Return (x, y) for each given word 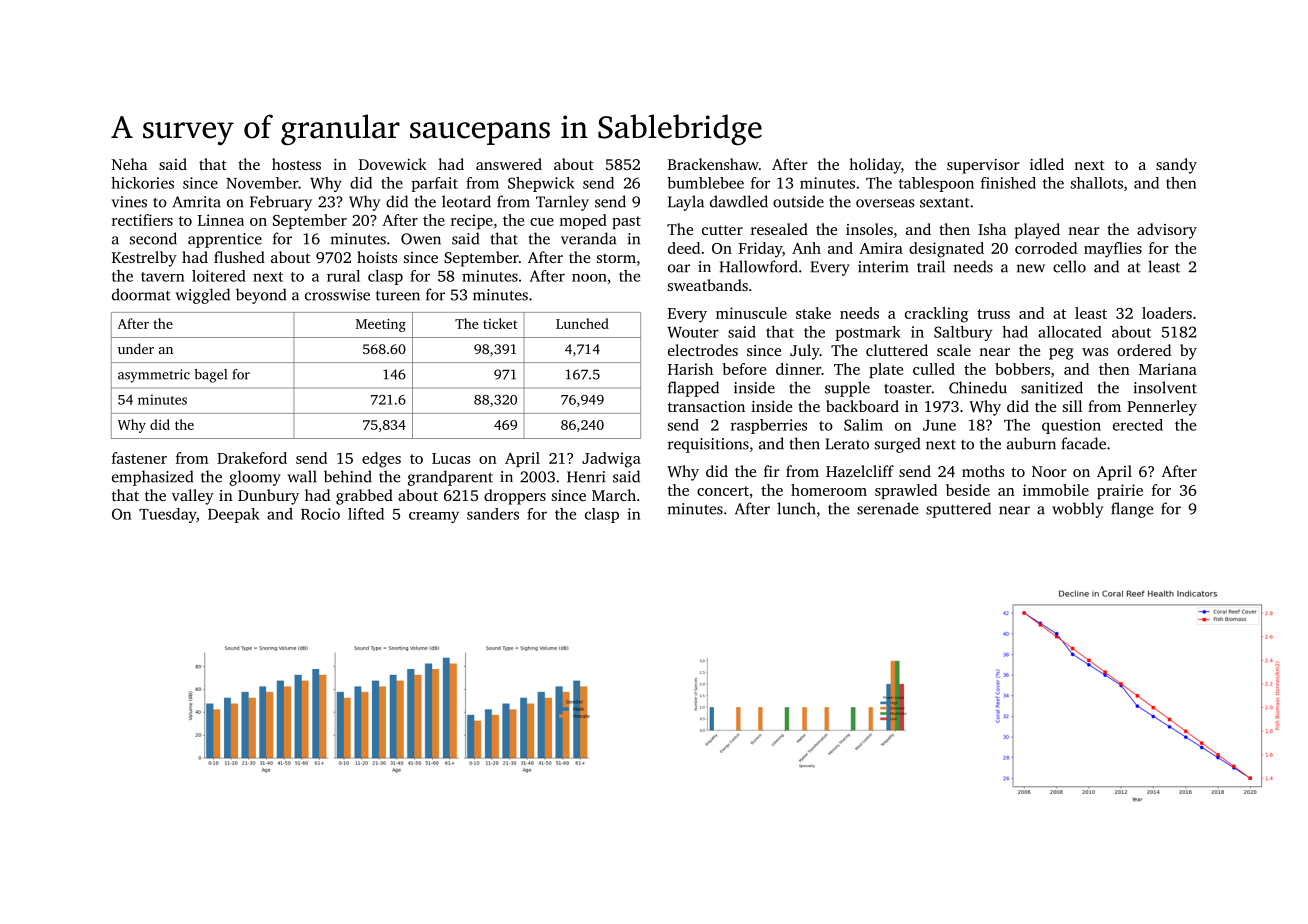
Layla (686, 203)
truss (993, 314)
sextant (945, 203)
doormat (141, 294)
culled (934, 369)
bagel (210, 376)
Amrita (196, 202)
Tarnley (562, 203)
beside (968, 490)
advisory (1167, 231)
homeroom (829, 490)
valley (193, 497)
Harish (690, 369)
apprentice (225, 240)
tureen (398, 296)
